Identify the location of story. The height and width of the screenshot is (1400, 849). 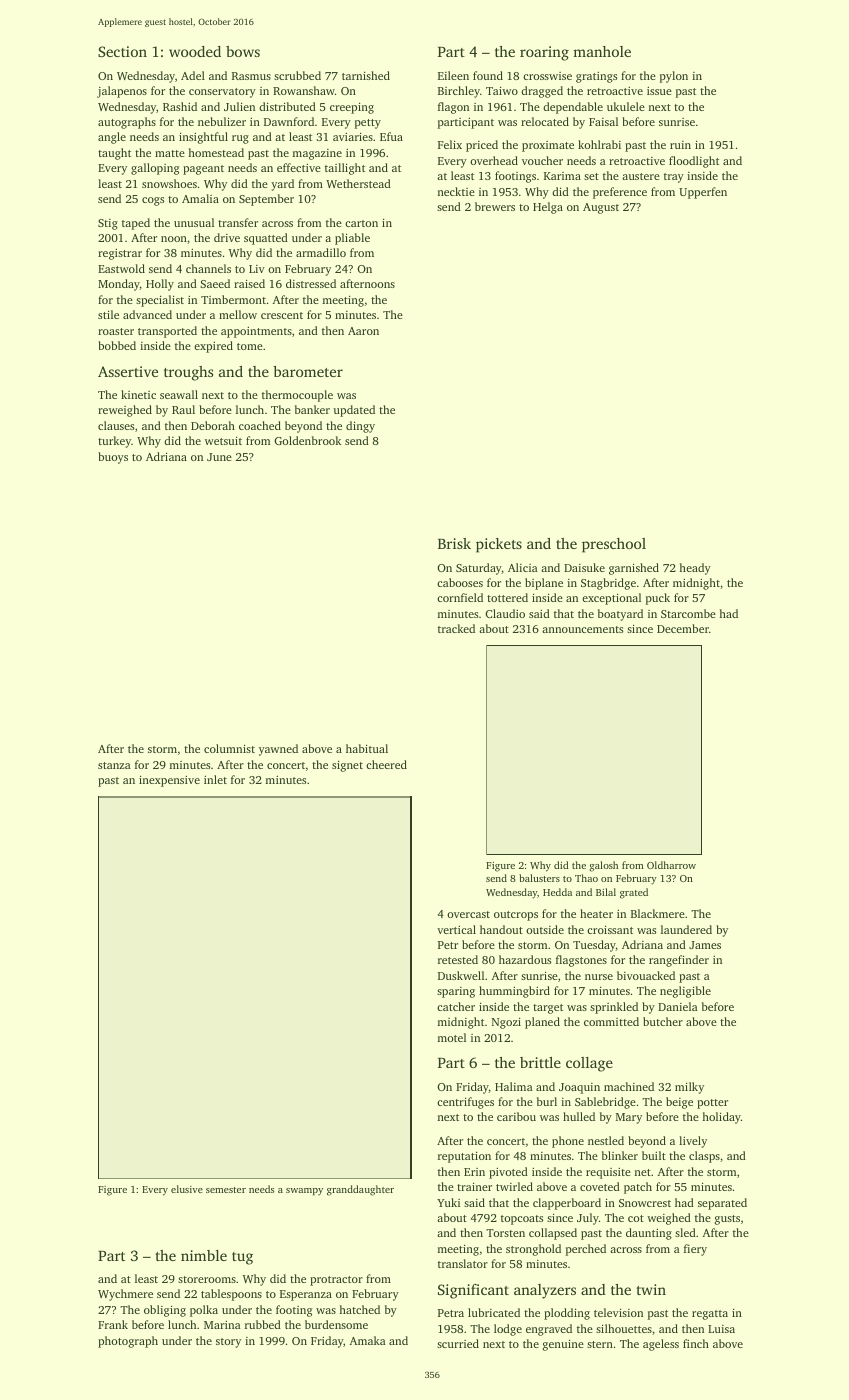
(228, 1343).
